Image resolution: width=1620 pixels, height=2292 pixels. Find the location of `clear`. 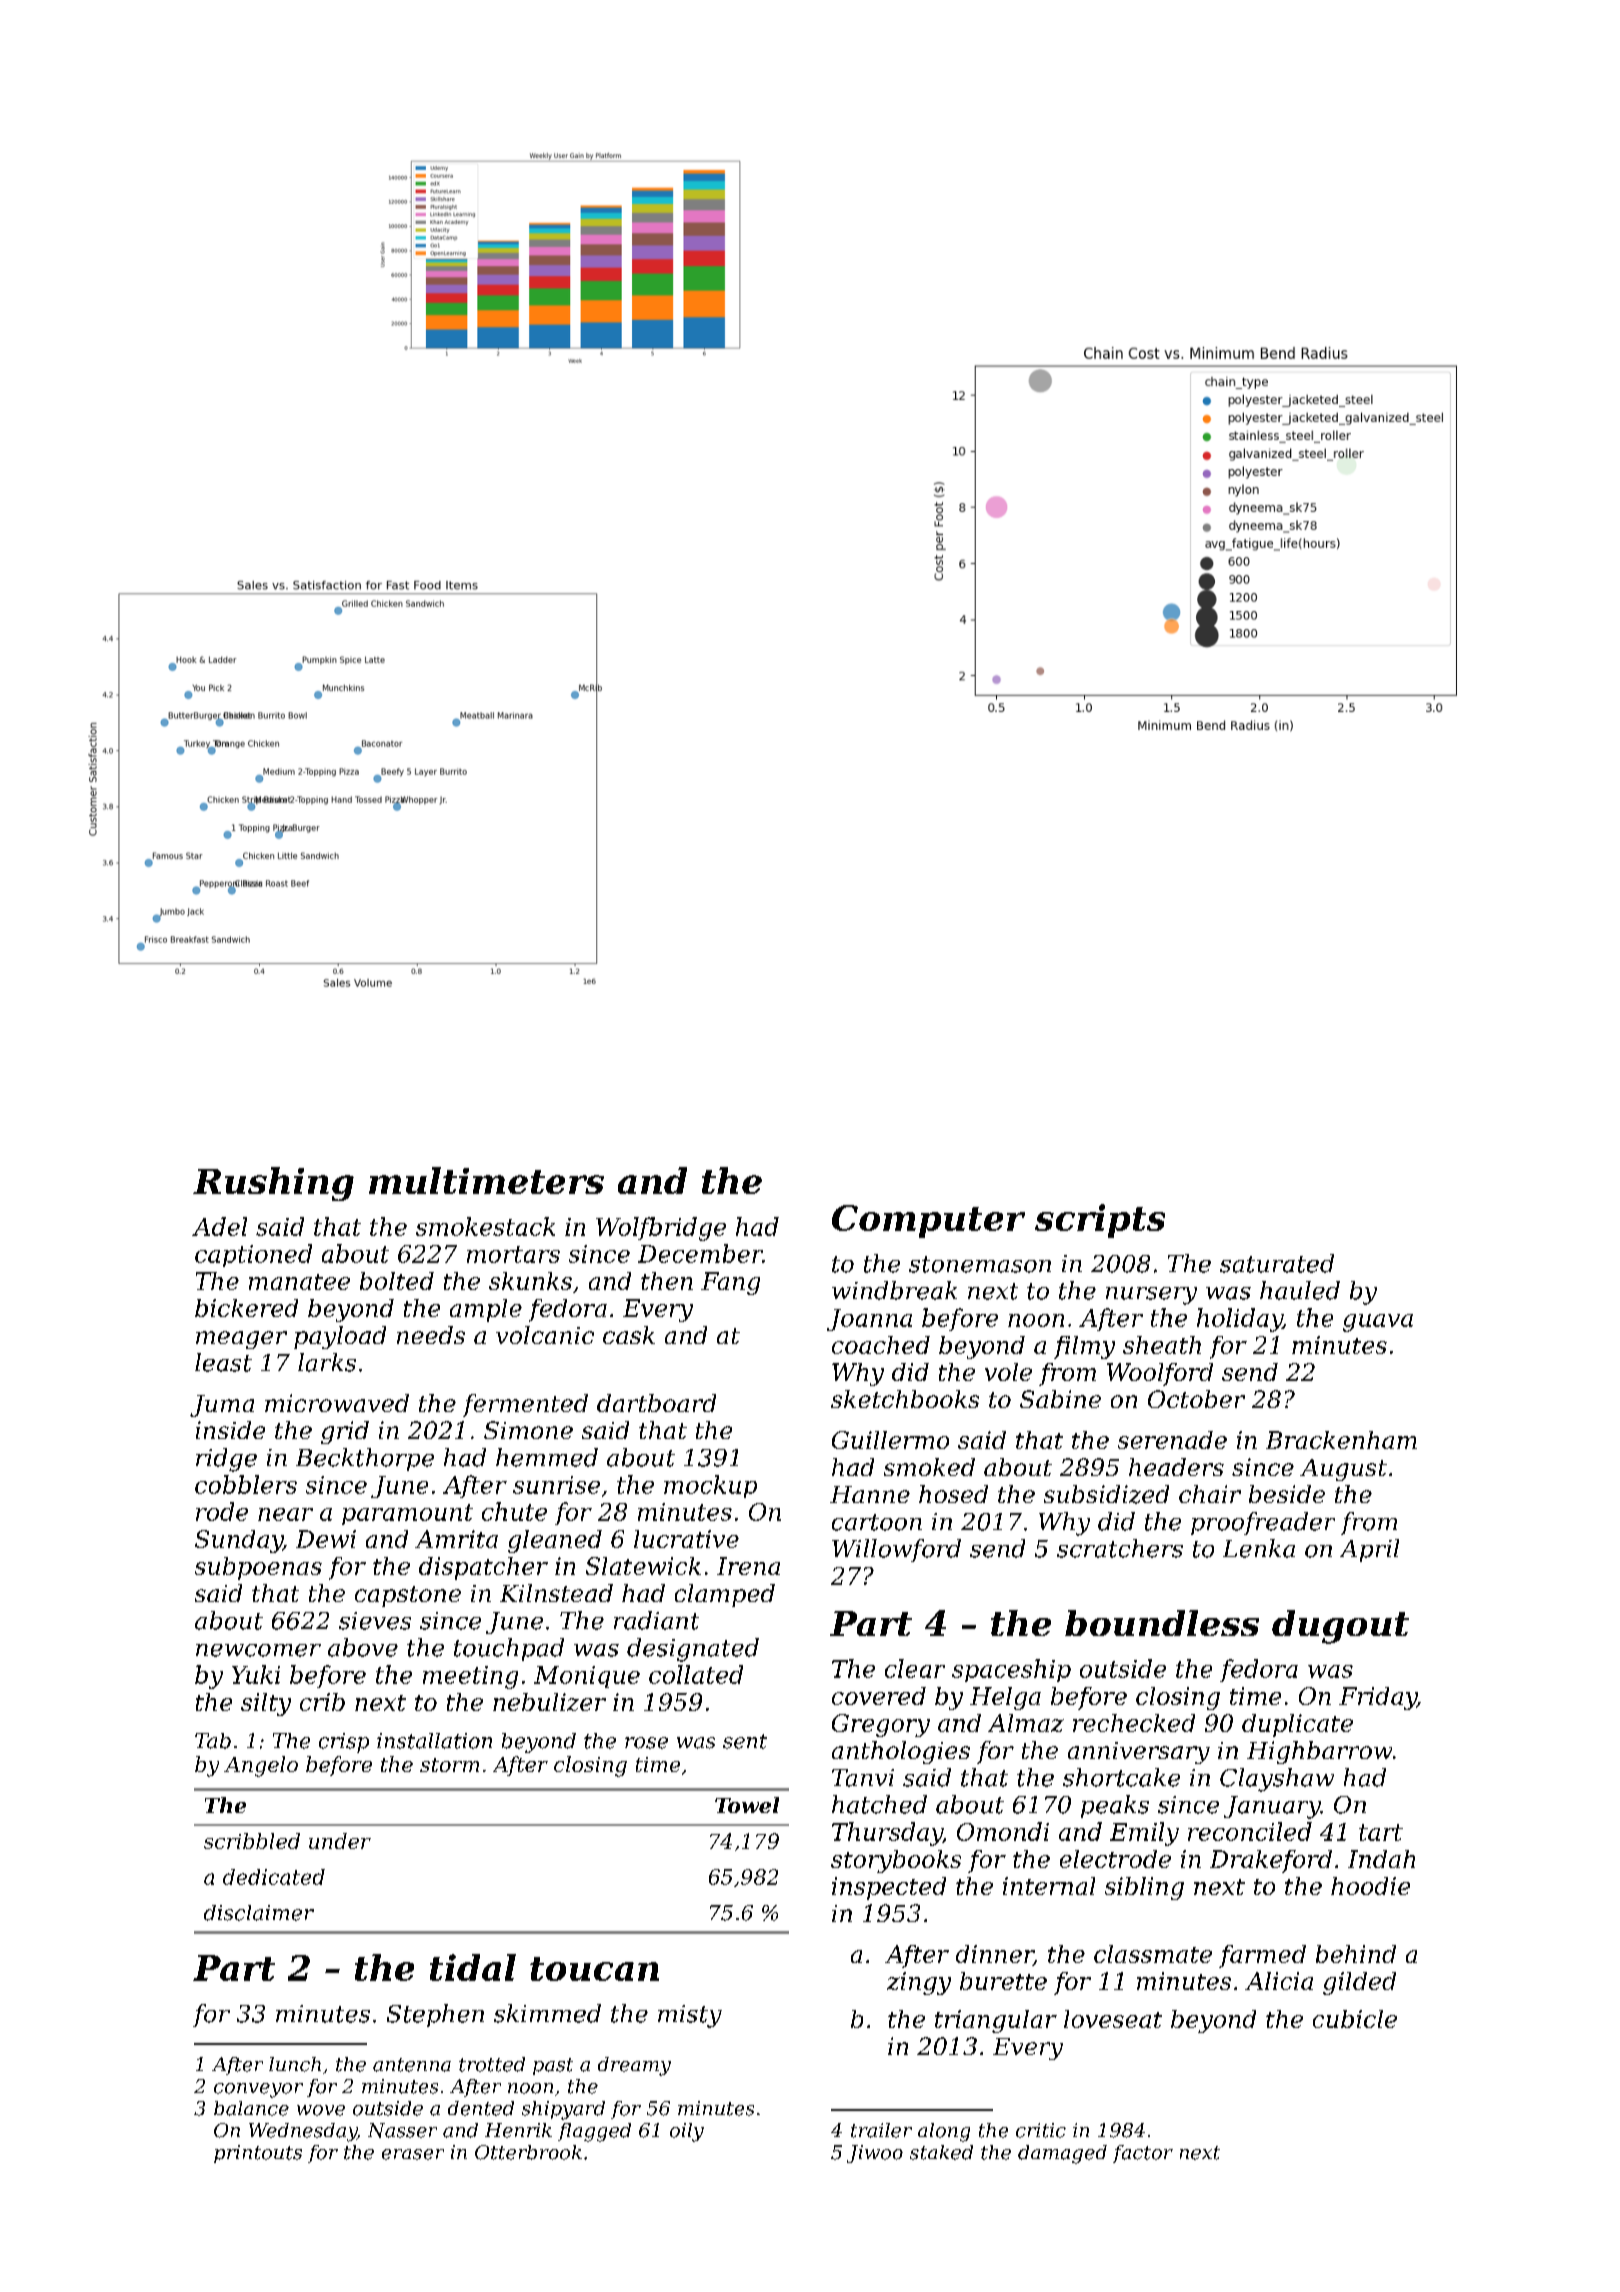

clear is located at coordinates (915, 1668).
